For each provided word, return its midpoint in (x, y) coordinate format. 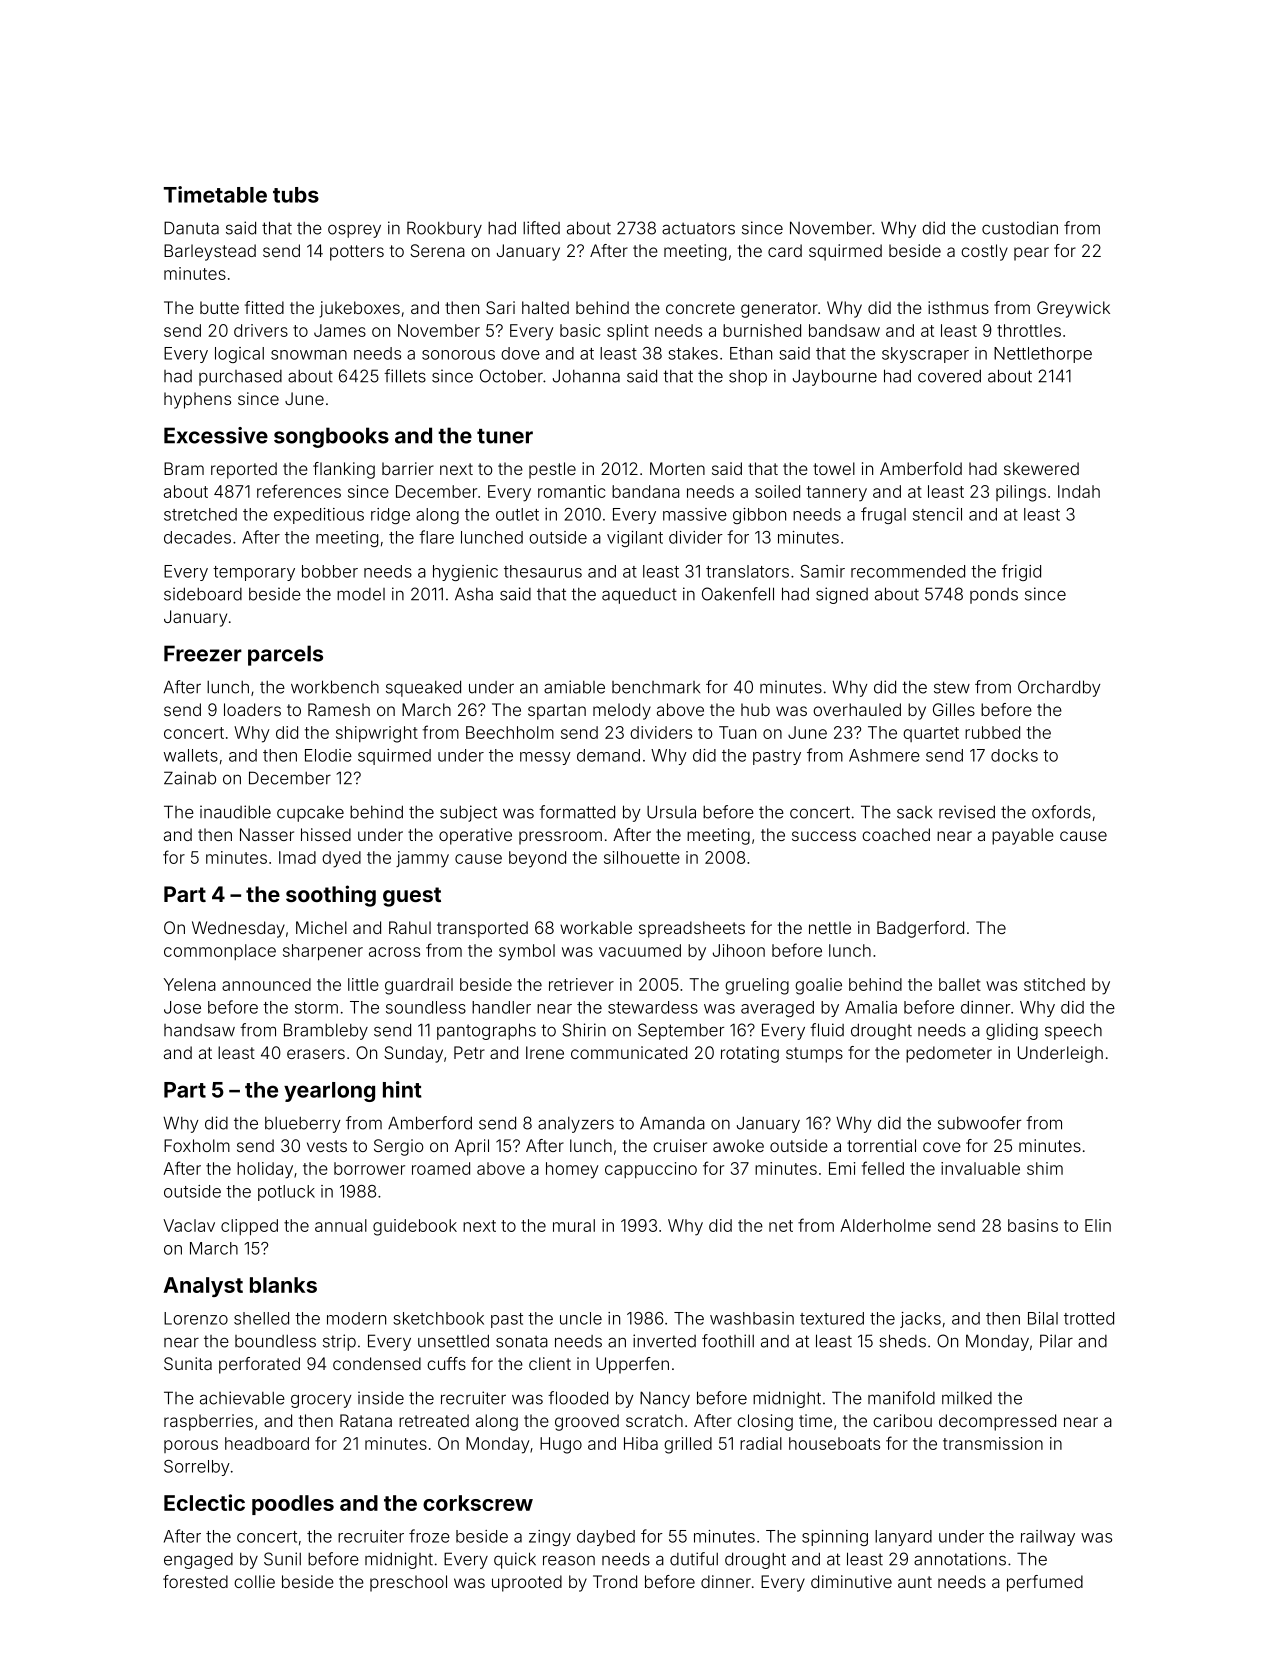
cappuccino (651, 1170)
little (363, 984)
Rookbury (444, 229)
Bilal (1043, 1318)
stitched (1054, 984)
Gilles (954, 709)
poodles (293, 1505)
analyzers (576, 1125)
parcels (285, 655)
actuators (698, 228)
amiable (574, 687)
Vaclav (189, 1225)
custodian (1020, 228)
